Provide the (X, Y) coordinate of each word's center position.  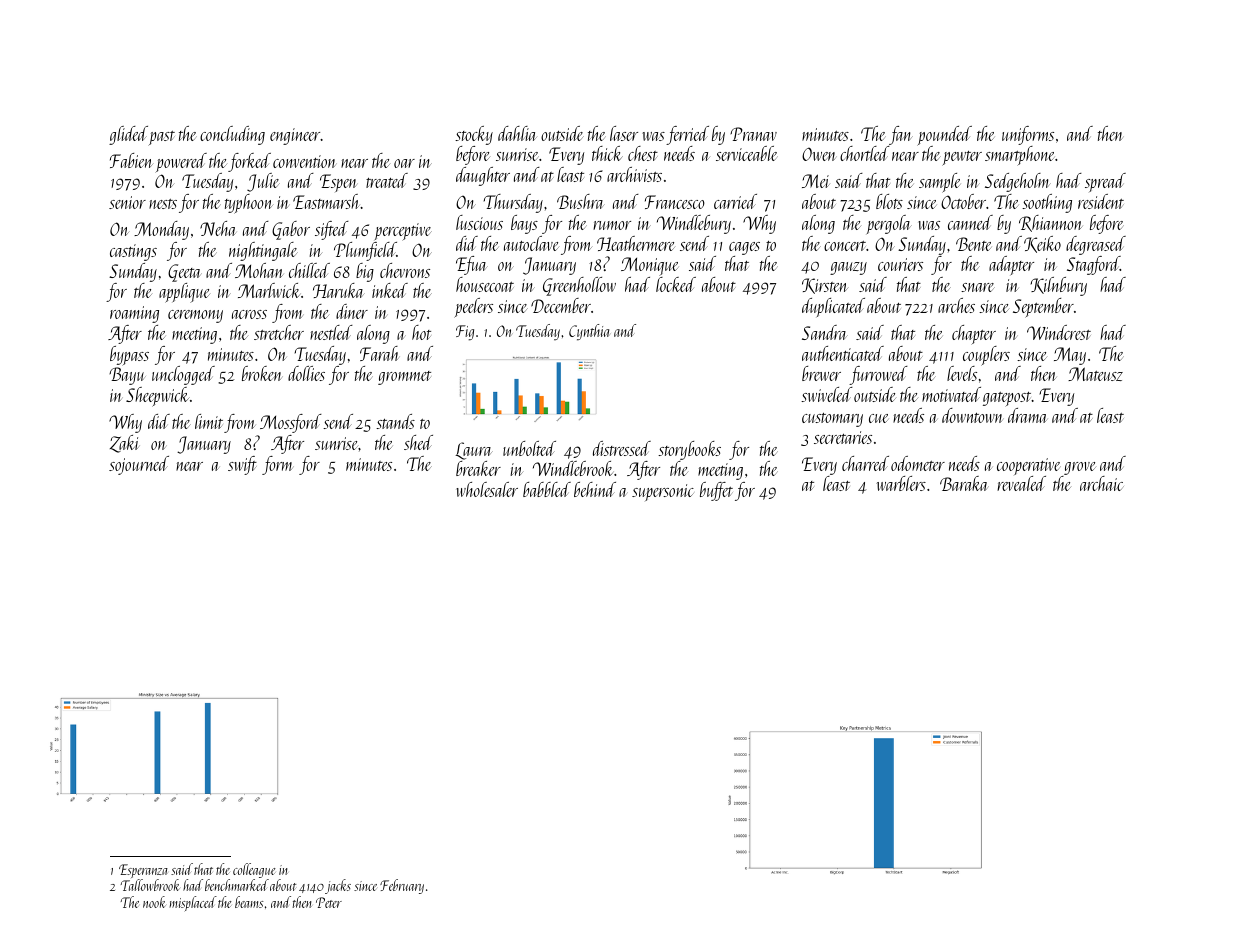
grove (1080, 468)
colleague (254, 870)
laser (624, 133)
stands (395, 421)
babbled (547, 489)
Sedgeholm (1018, 182)
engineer (295, 136)
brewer (821, 373)
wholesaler (487, 489)
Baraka (964, 483)
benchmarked (237, 885)
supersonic (663, 492)
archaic (1102, 483)
